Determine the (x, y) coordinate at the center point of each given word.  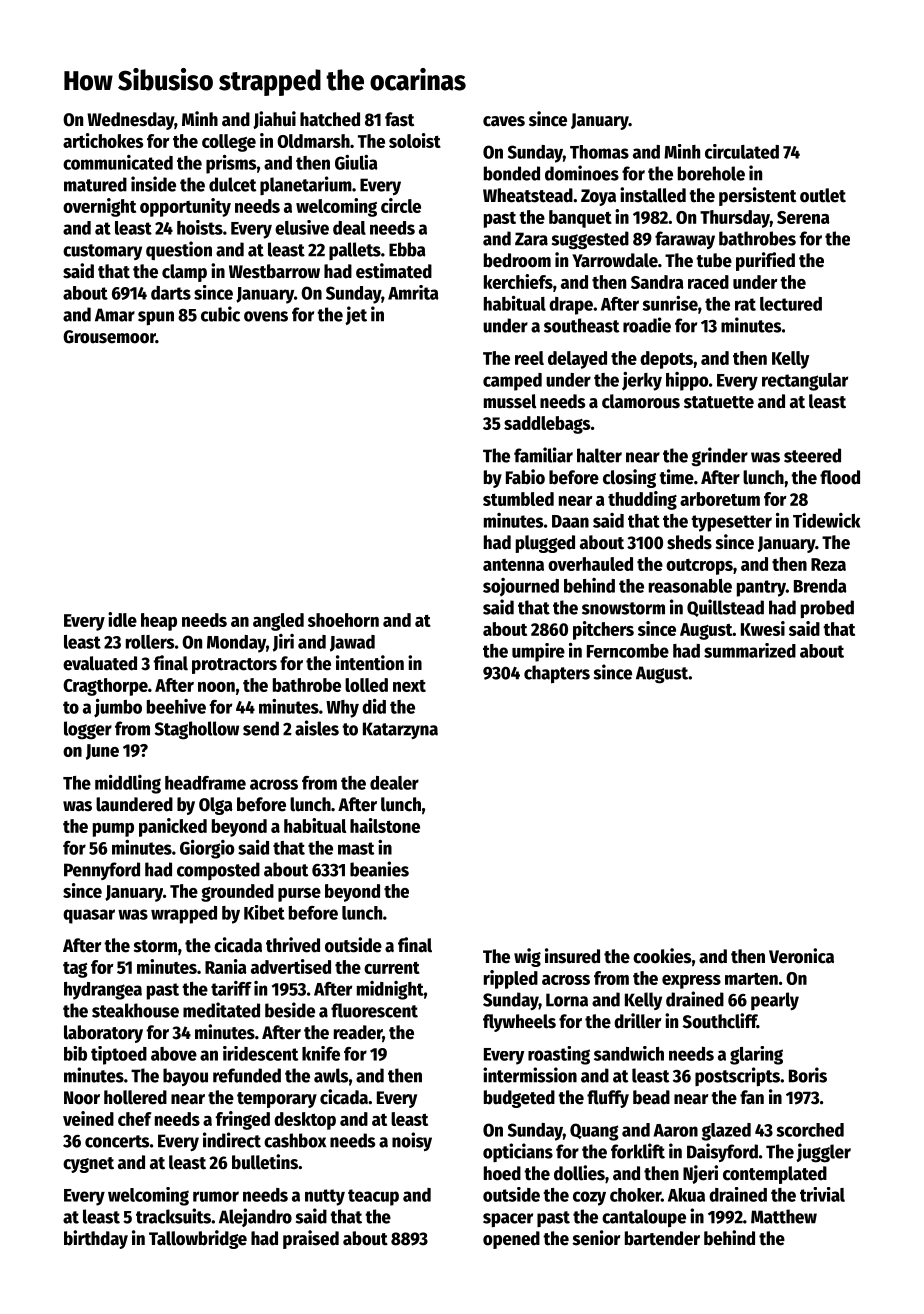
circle (401, 205)
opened (511, 1240)
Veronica (801, 956)
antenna (513, 565)
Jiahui (274, 120)
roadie (647, 325)
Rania (226, 966)
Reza (828, 564)
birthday (96, 1239)
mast (356, 848)
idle (122, 619)
